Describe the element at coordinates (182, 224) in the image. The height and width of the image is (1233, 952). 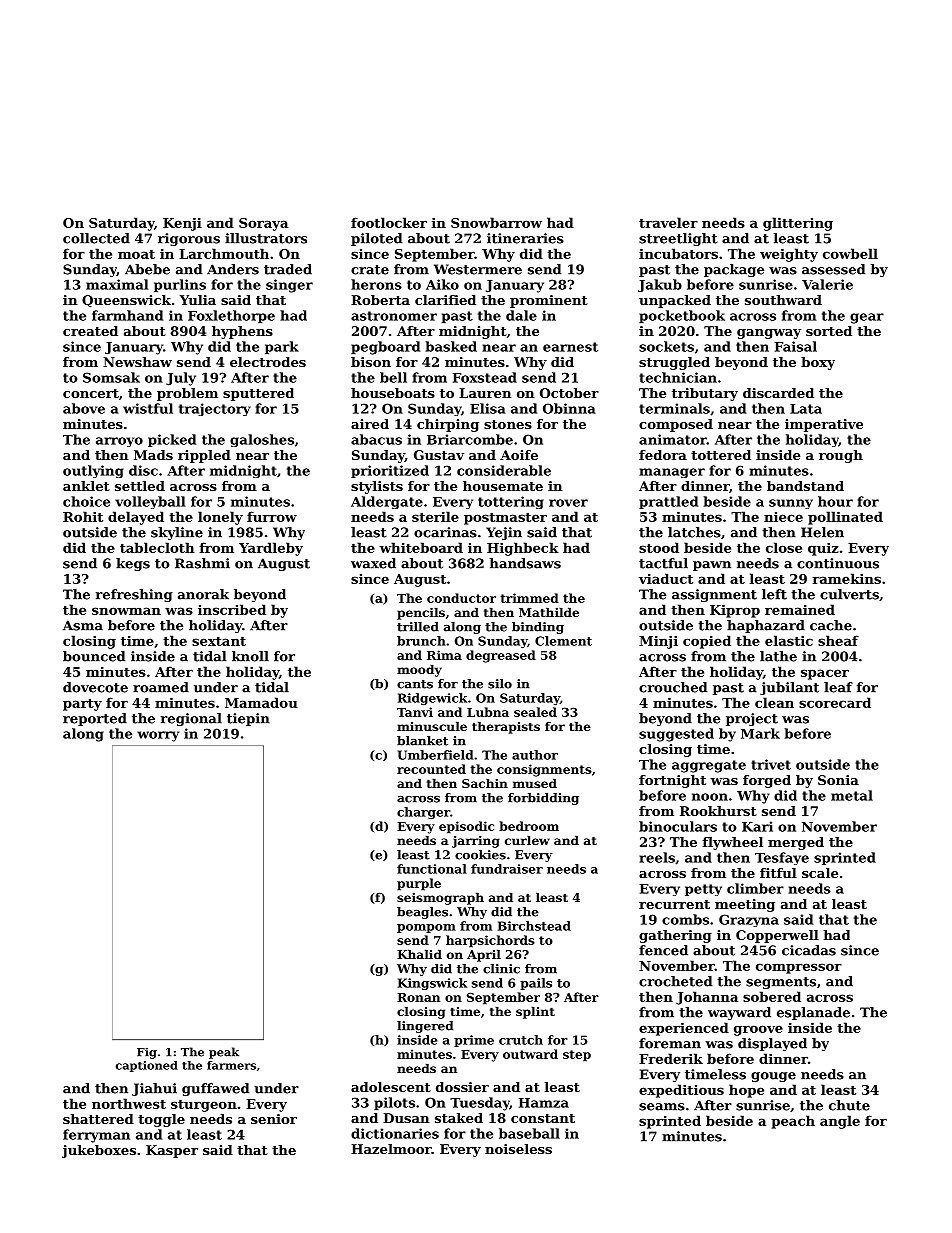
I see `Kenji` at that location.
